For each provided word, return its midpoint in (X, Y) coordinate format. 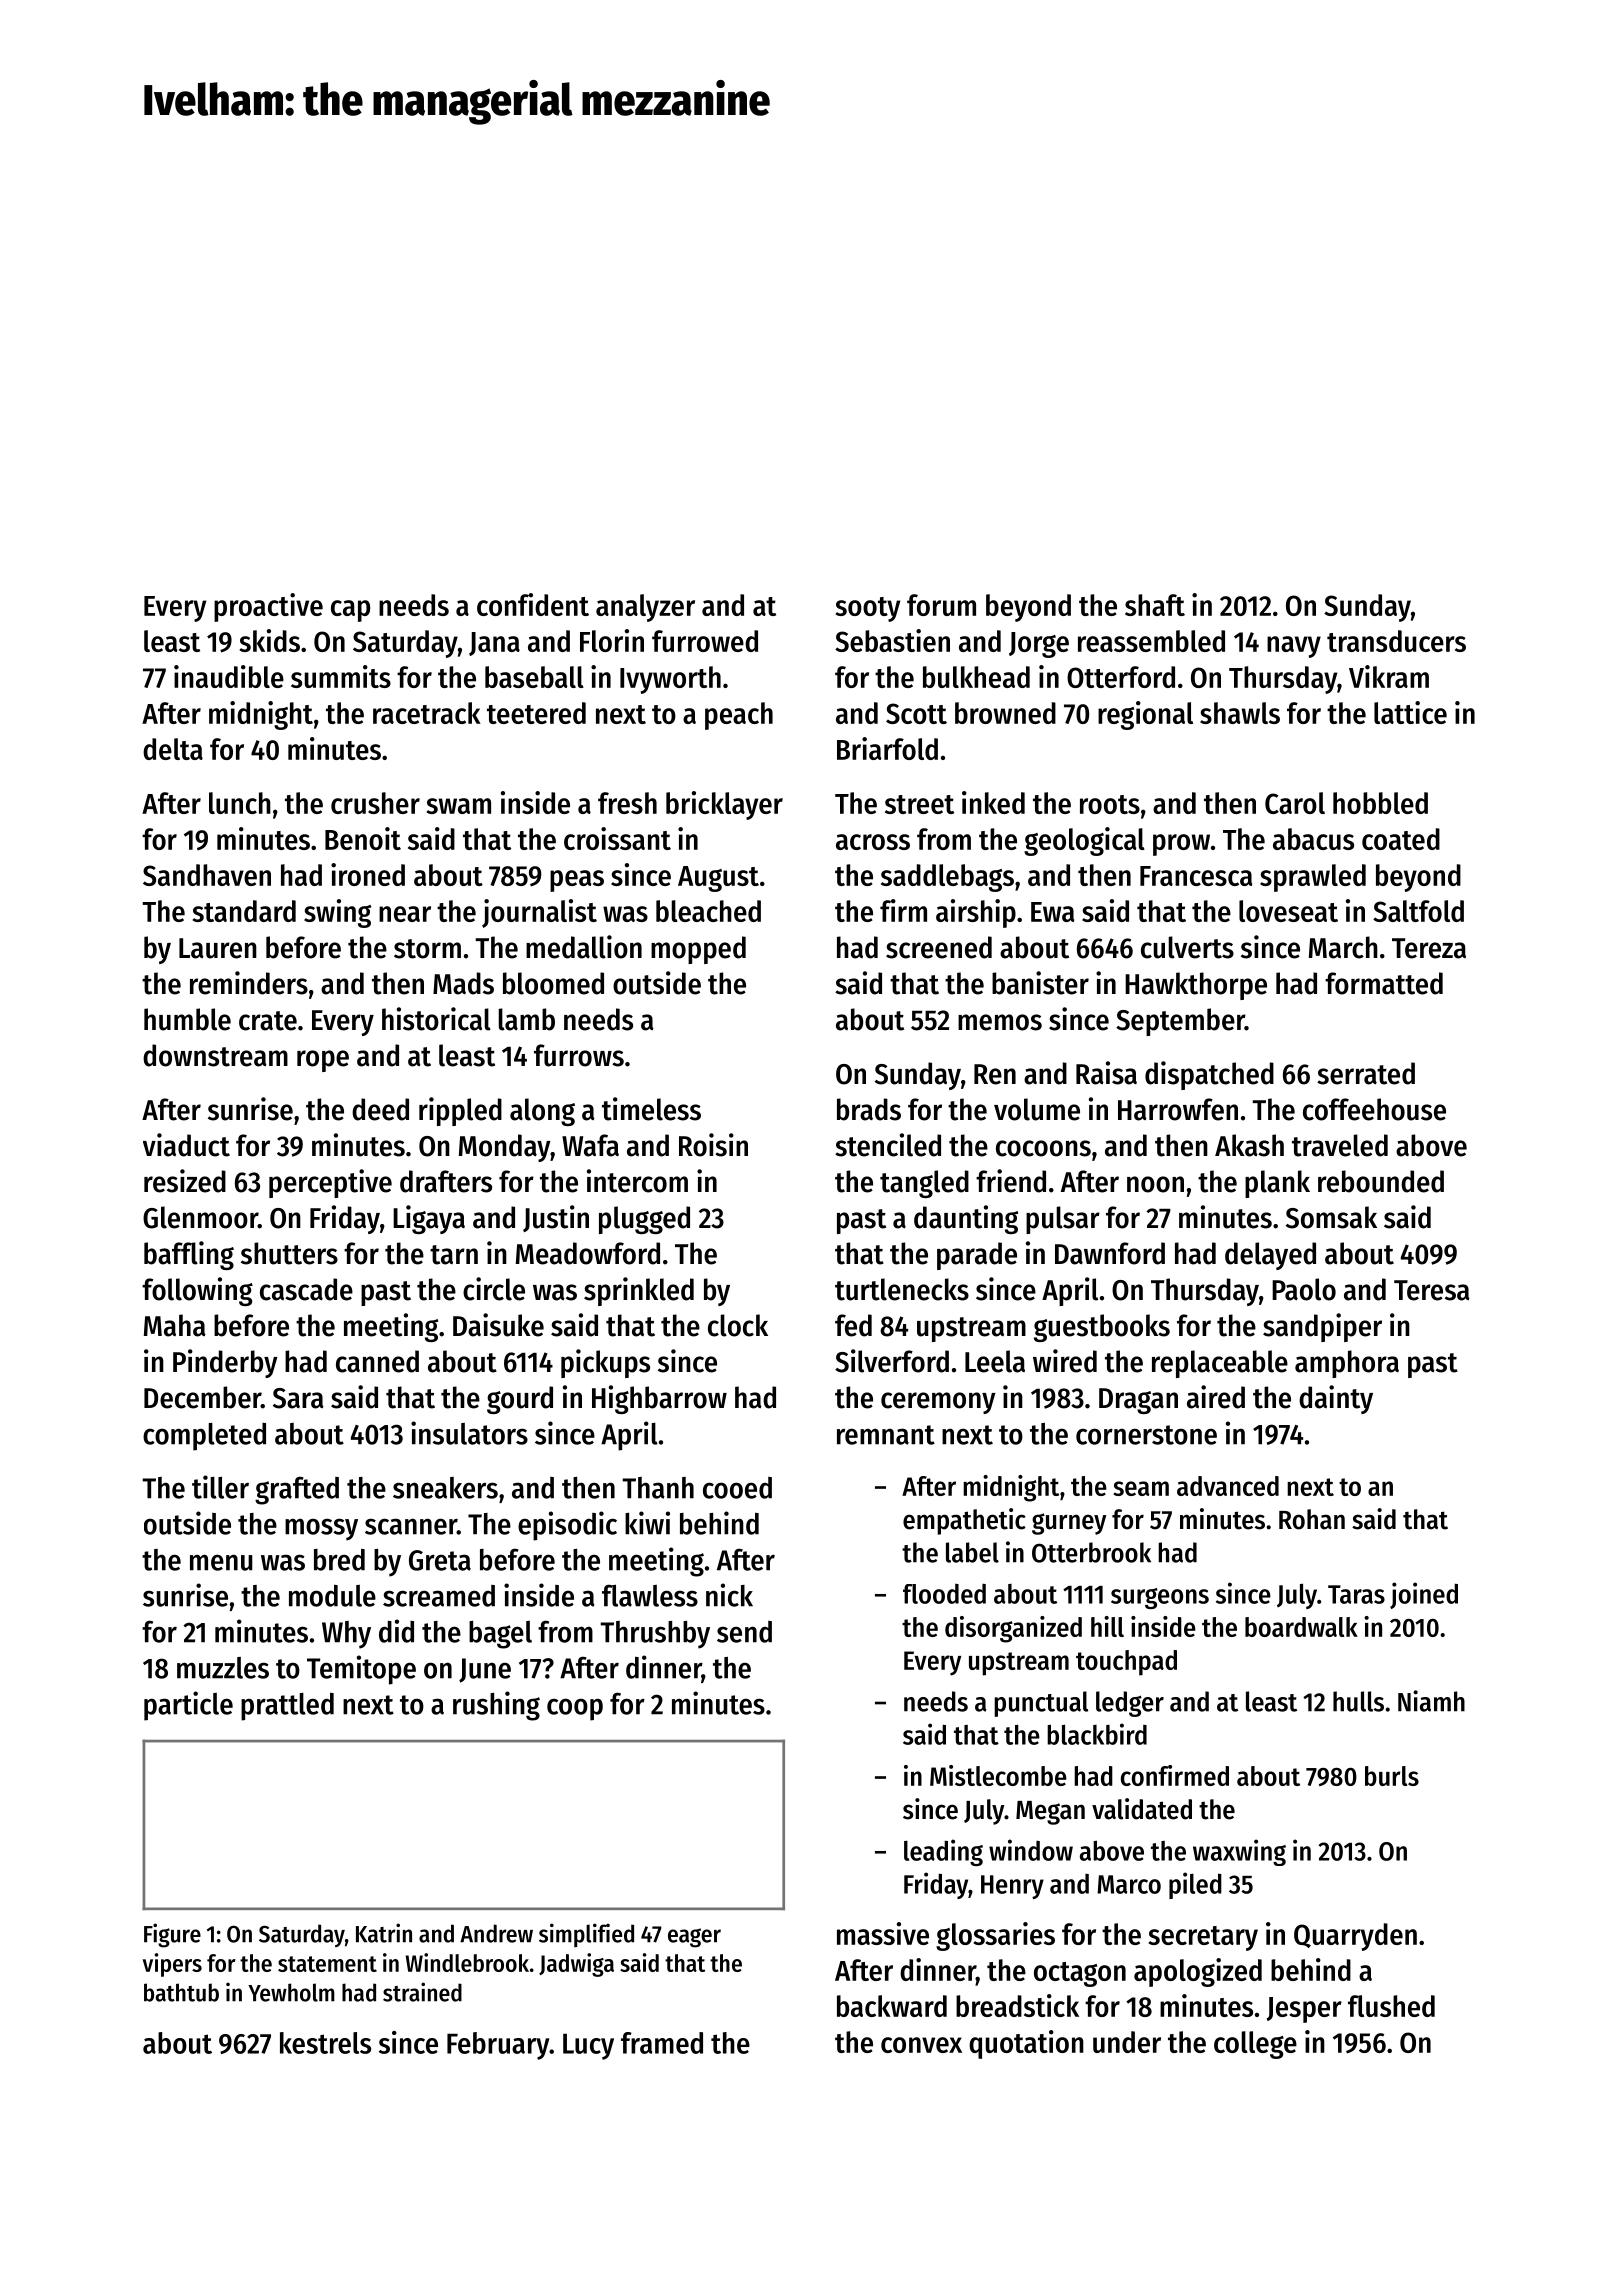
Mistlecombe (998, 1775)
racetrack (427, 713)
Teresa (1432, 1290)
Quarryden (1355, 1937)
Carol (1295, 803)
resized (185, 1181)
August (718, 879)
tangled (924, 1184)
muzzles (223, 1668)
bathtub (181, 1992)
